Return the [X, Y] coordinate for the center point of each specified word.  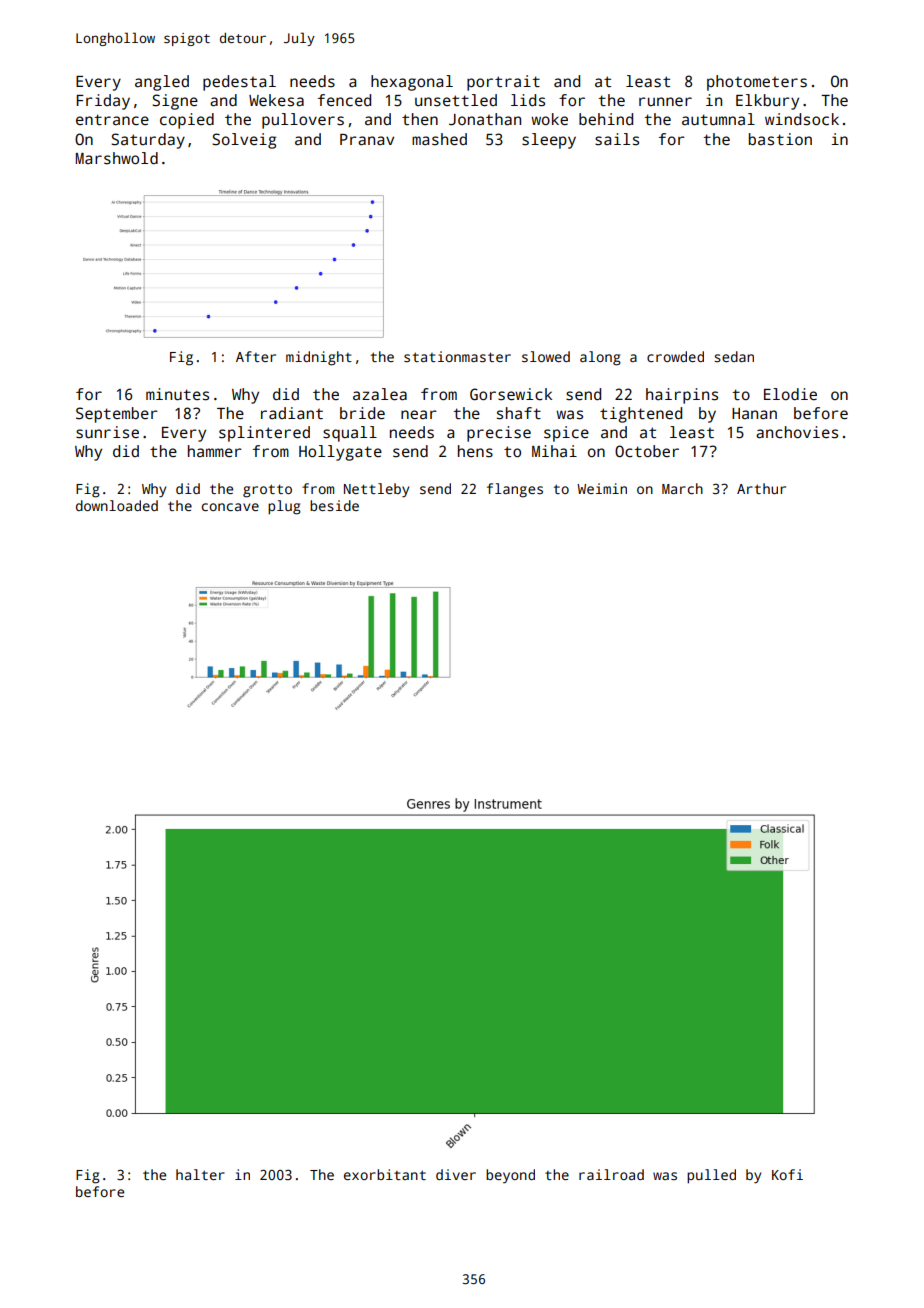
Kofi [787, 1174]
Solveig [244, 141]
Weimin [602, 488]
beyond [510, 1176]
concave [230, 507]
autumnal [718, 119]
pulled [711, 1176]
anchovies [797, 432]
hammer [215, 451]
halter [200, 1174]
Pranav [367, 140]
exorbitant [385, 1174]
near [419, 415]
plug [284, 507]
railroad [611, 1174]
